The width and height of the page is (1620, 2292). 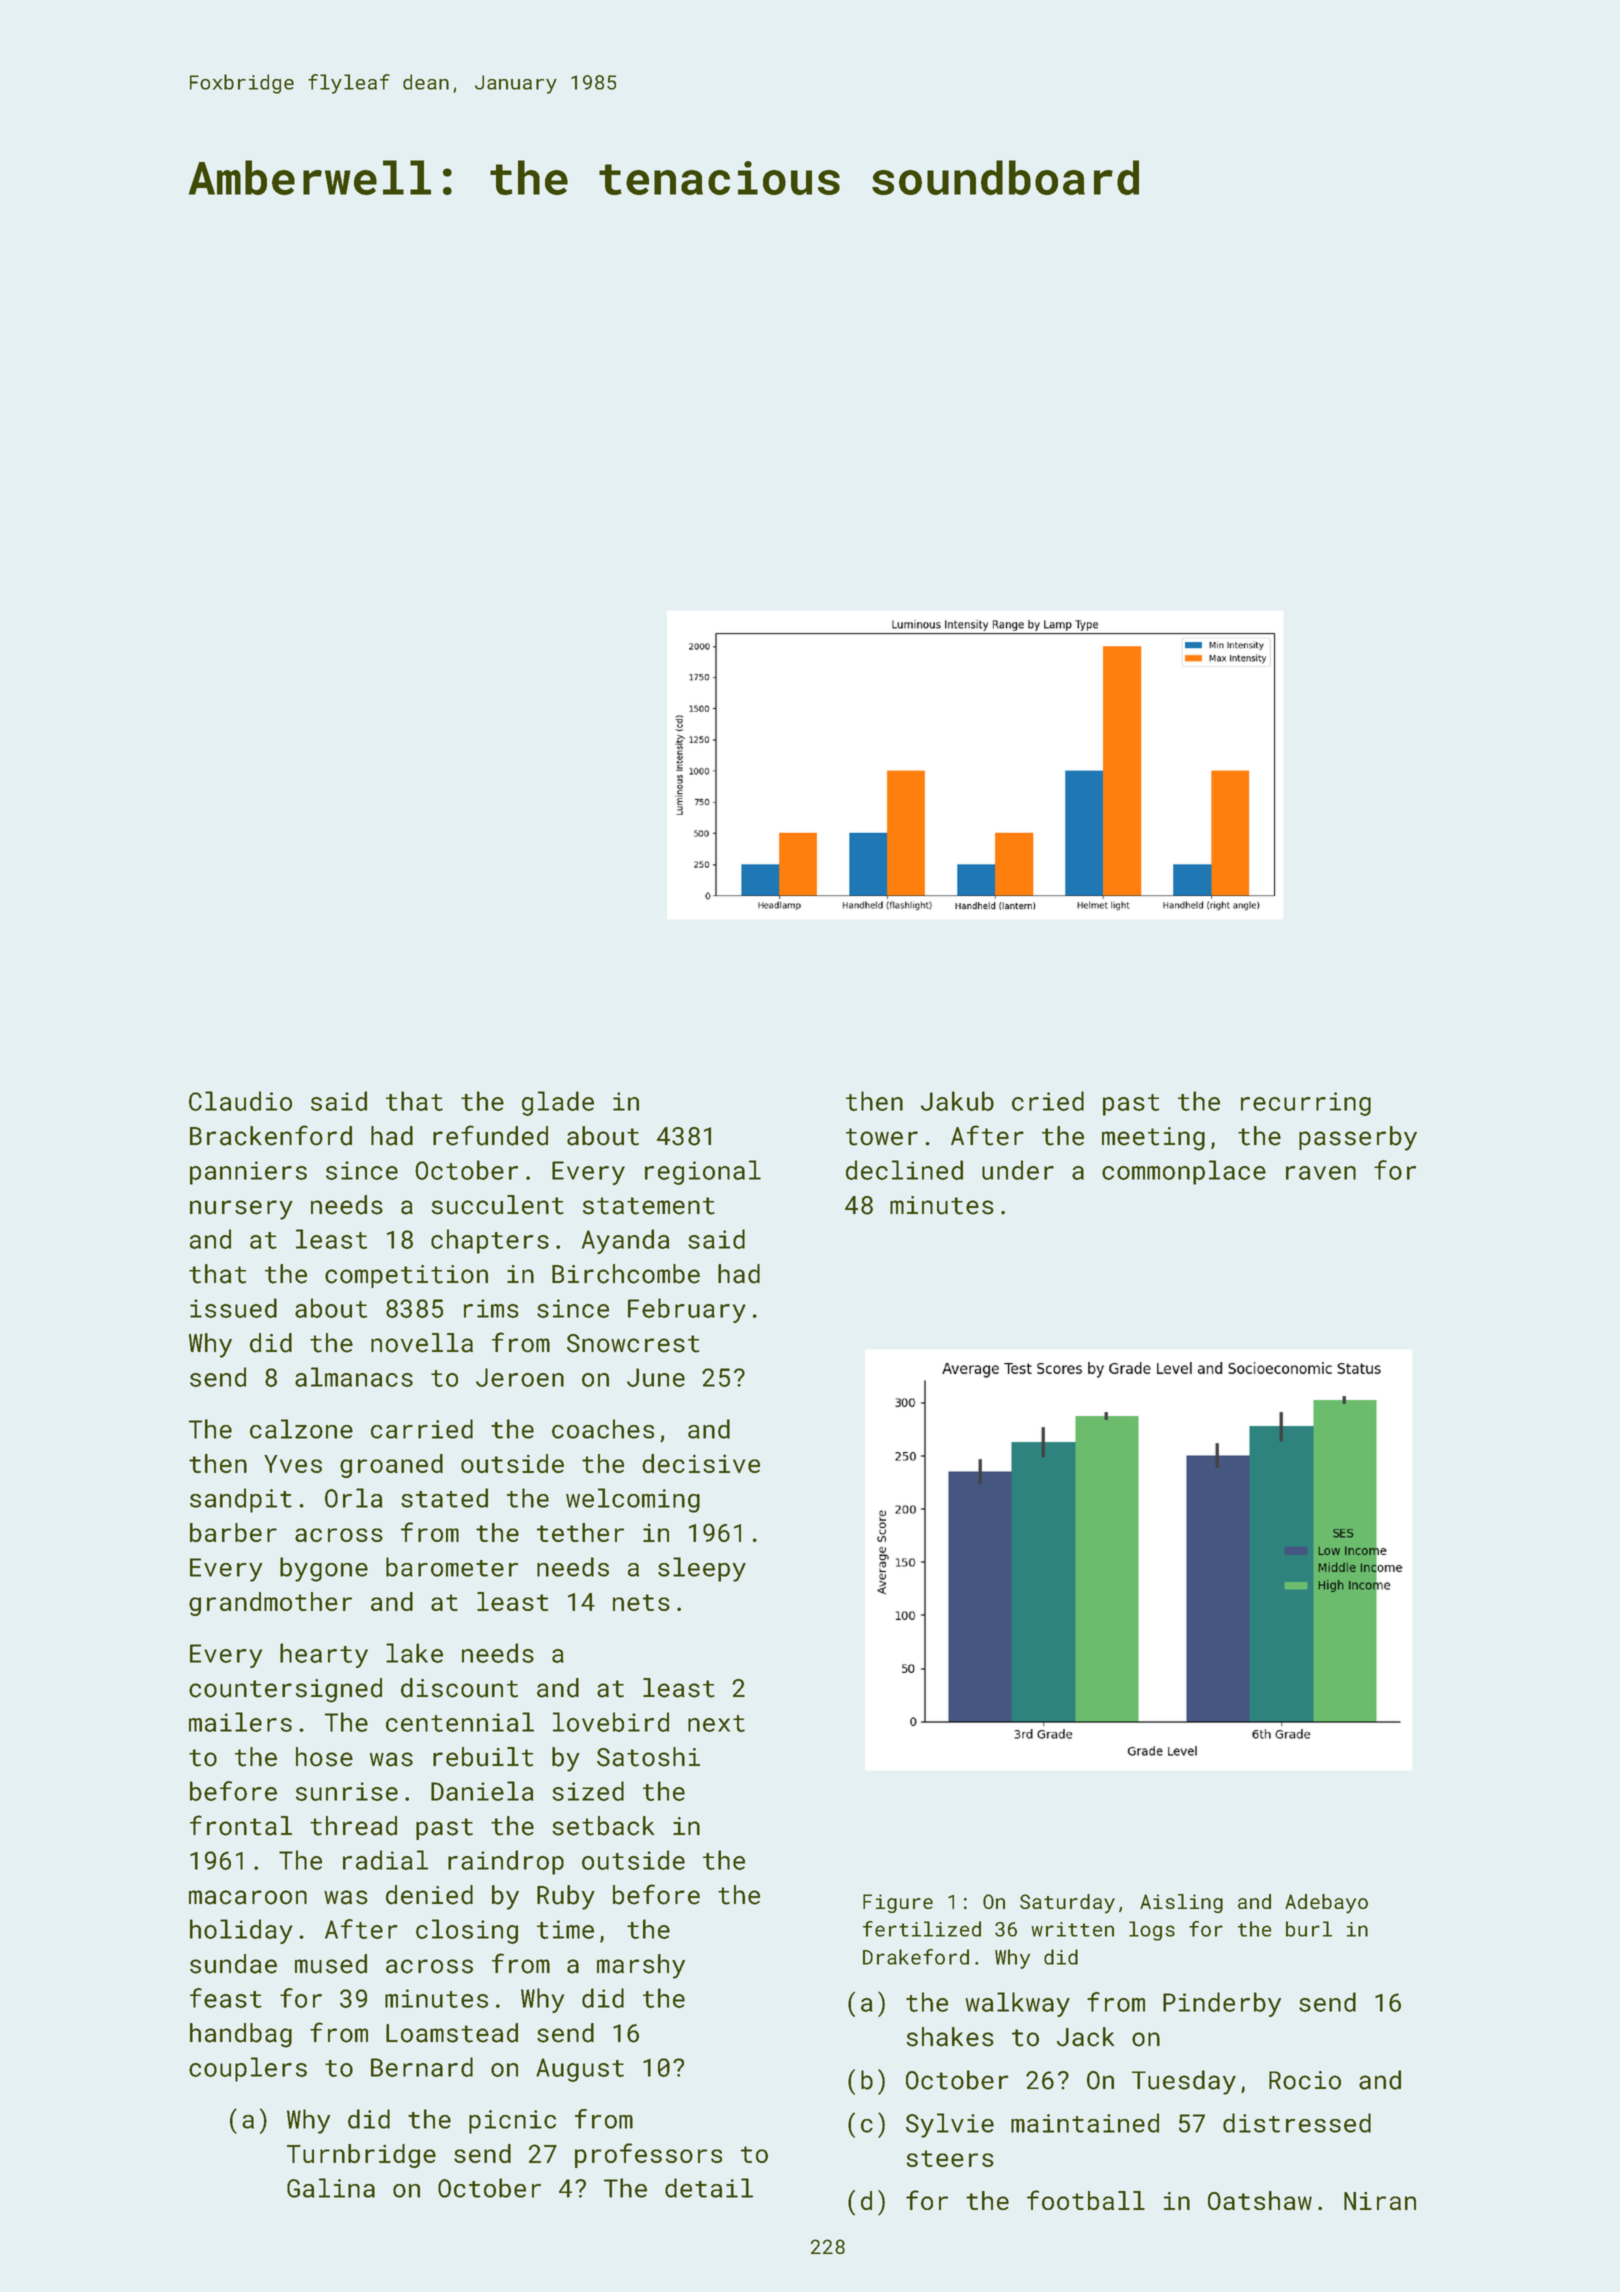 What do you see at coordinates (648, 1757) in the page?
I see `Satoshi` at bounding box center [648, 1757].
